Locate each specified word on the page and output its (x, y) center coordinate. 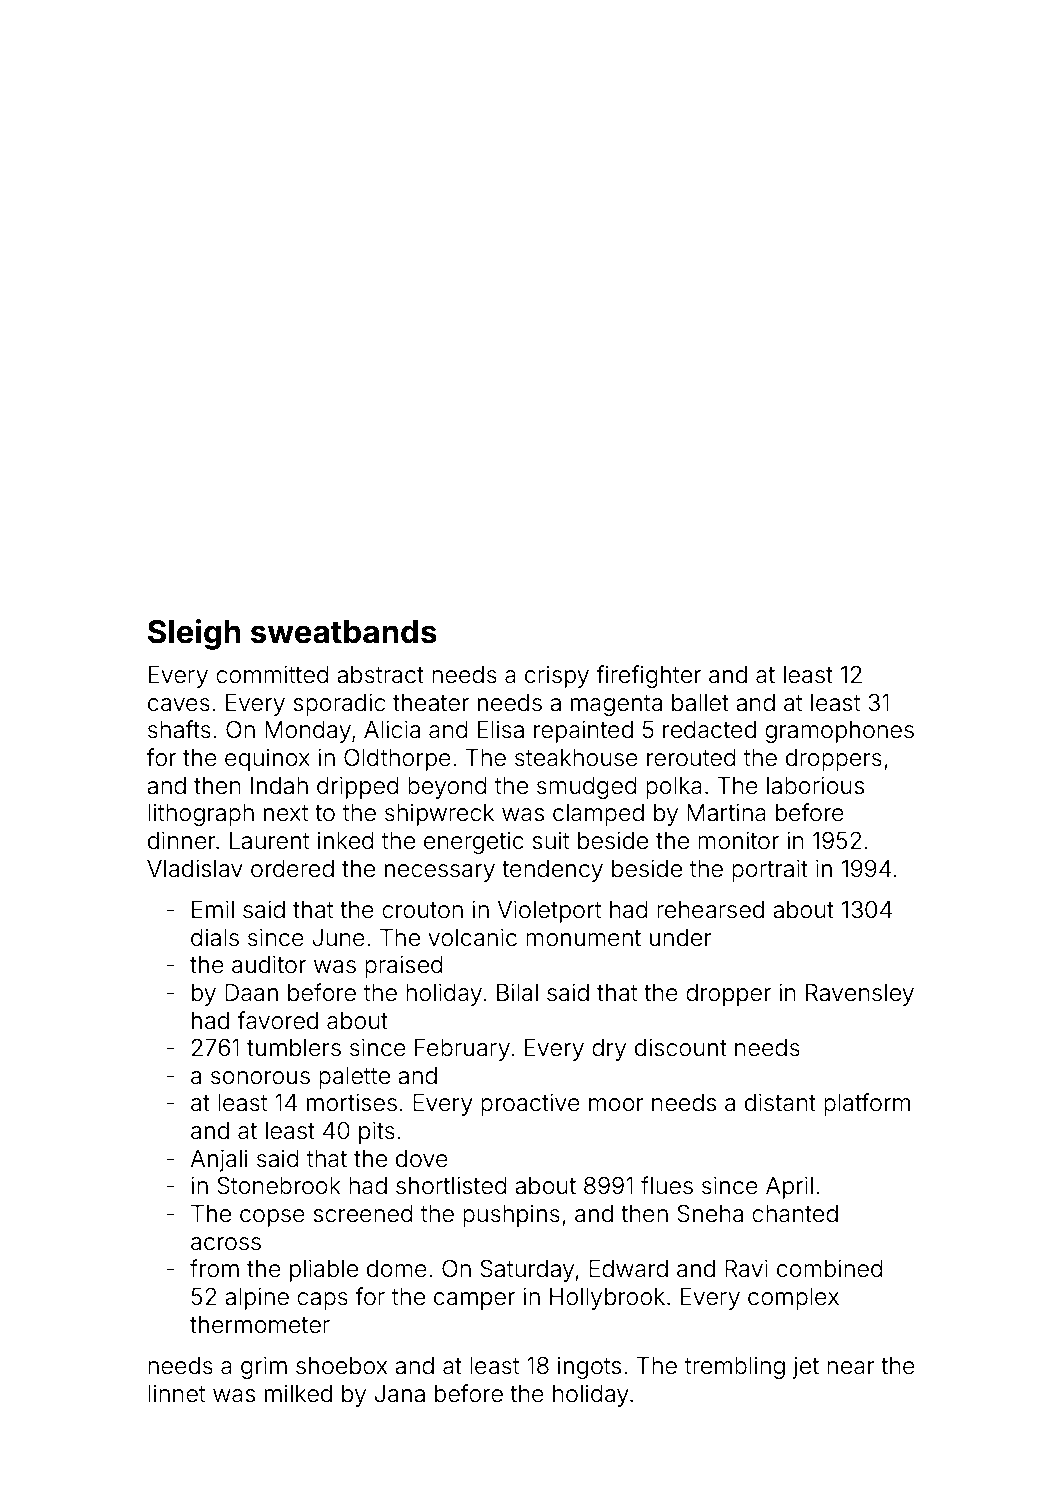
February (462, 1050)
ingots (589, 1368)
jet (805, 1368)
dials (215, 938)
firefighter (648, 676)
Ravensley (860, 995)
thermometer (260, 1325)
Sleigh (194, 634)
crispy (557, 677)
